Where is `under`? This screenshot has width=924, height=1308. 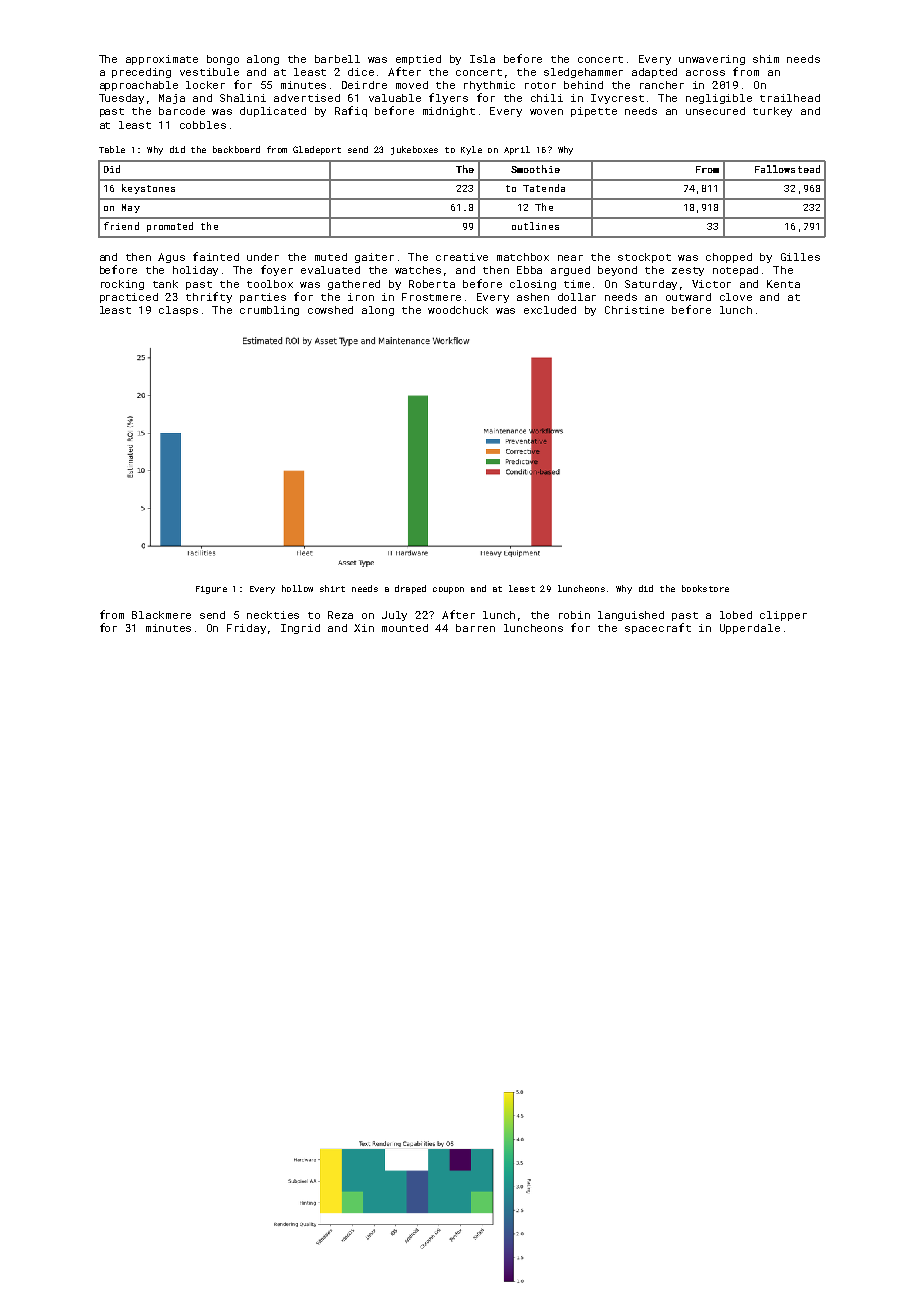
under is located at coordinates (263, 257).
